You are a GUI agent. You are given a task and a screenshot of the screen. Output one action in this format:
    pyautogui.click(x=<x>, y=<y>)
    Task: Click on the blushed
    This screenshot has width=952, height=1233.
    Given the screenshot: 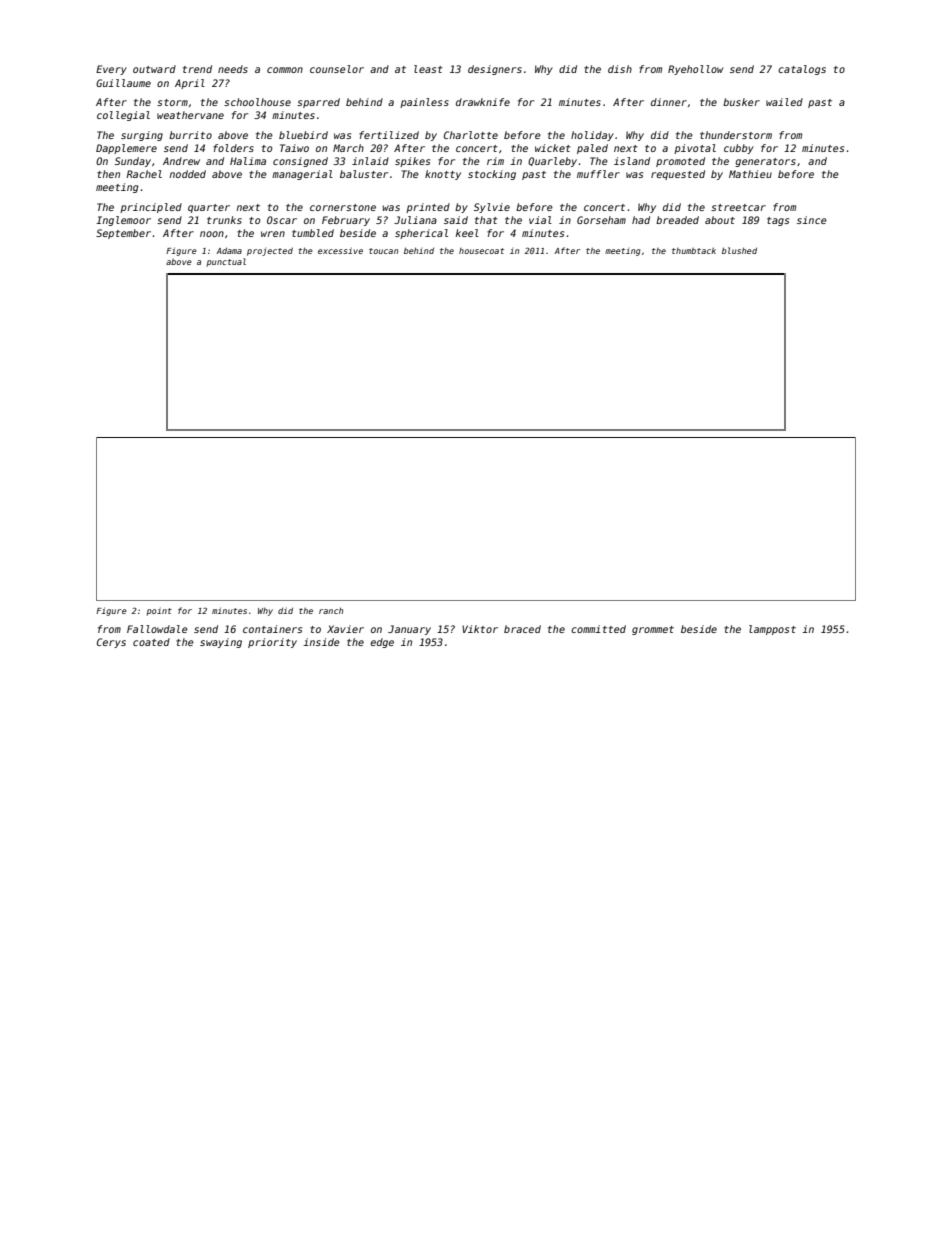 What is the action you would take?
    pyautogui.click(x=739, y=250)
